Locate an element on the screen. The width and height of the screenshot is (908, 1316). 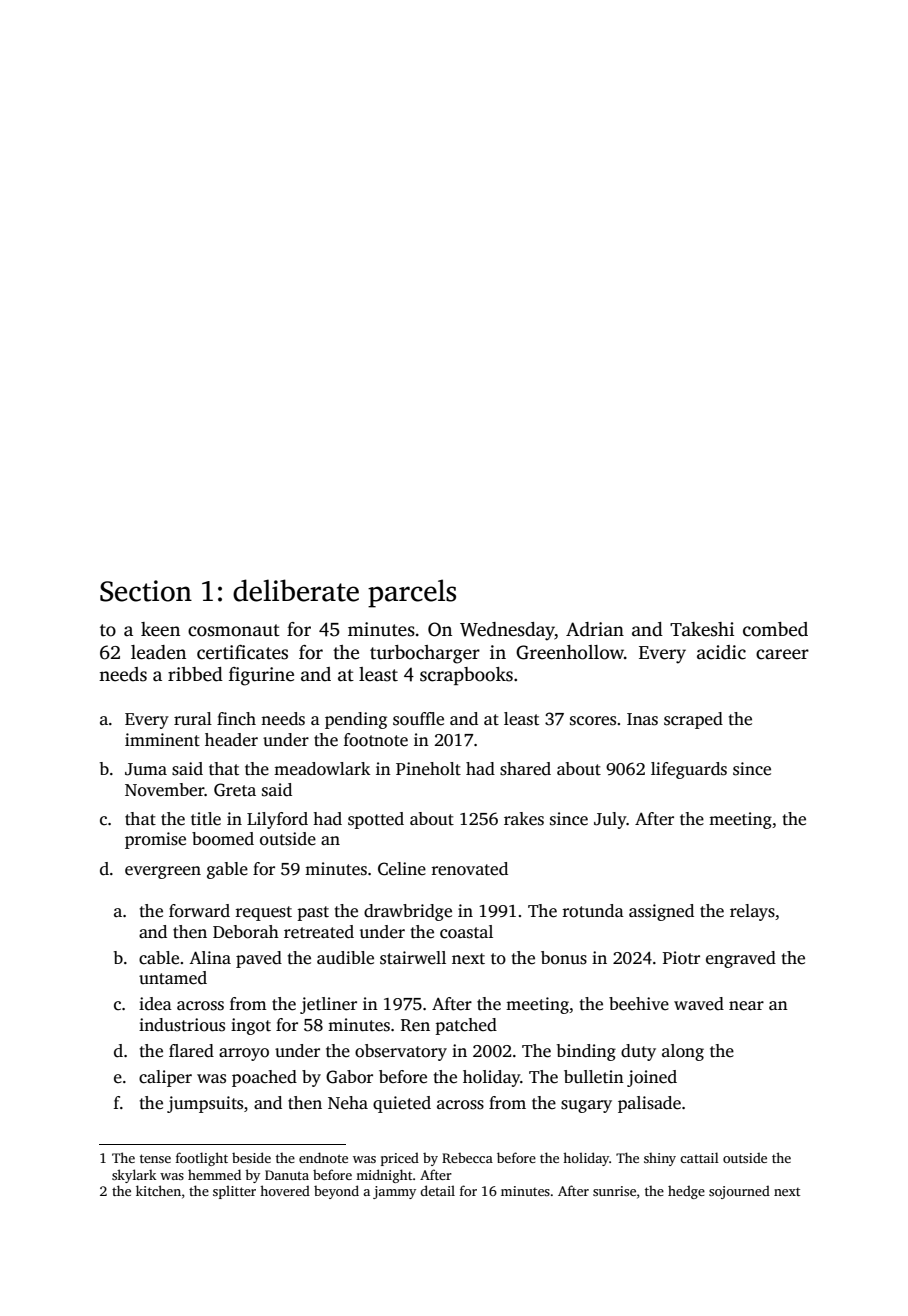
sojourned is located at coordinates (739, 1192).
